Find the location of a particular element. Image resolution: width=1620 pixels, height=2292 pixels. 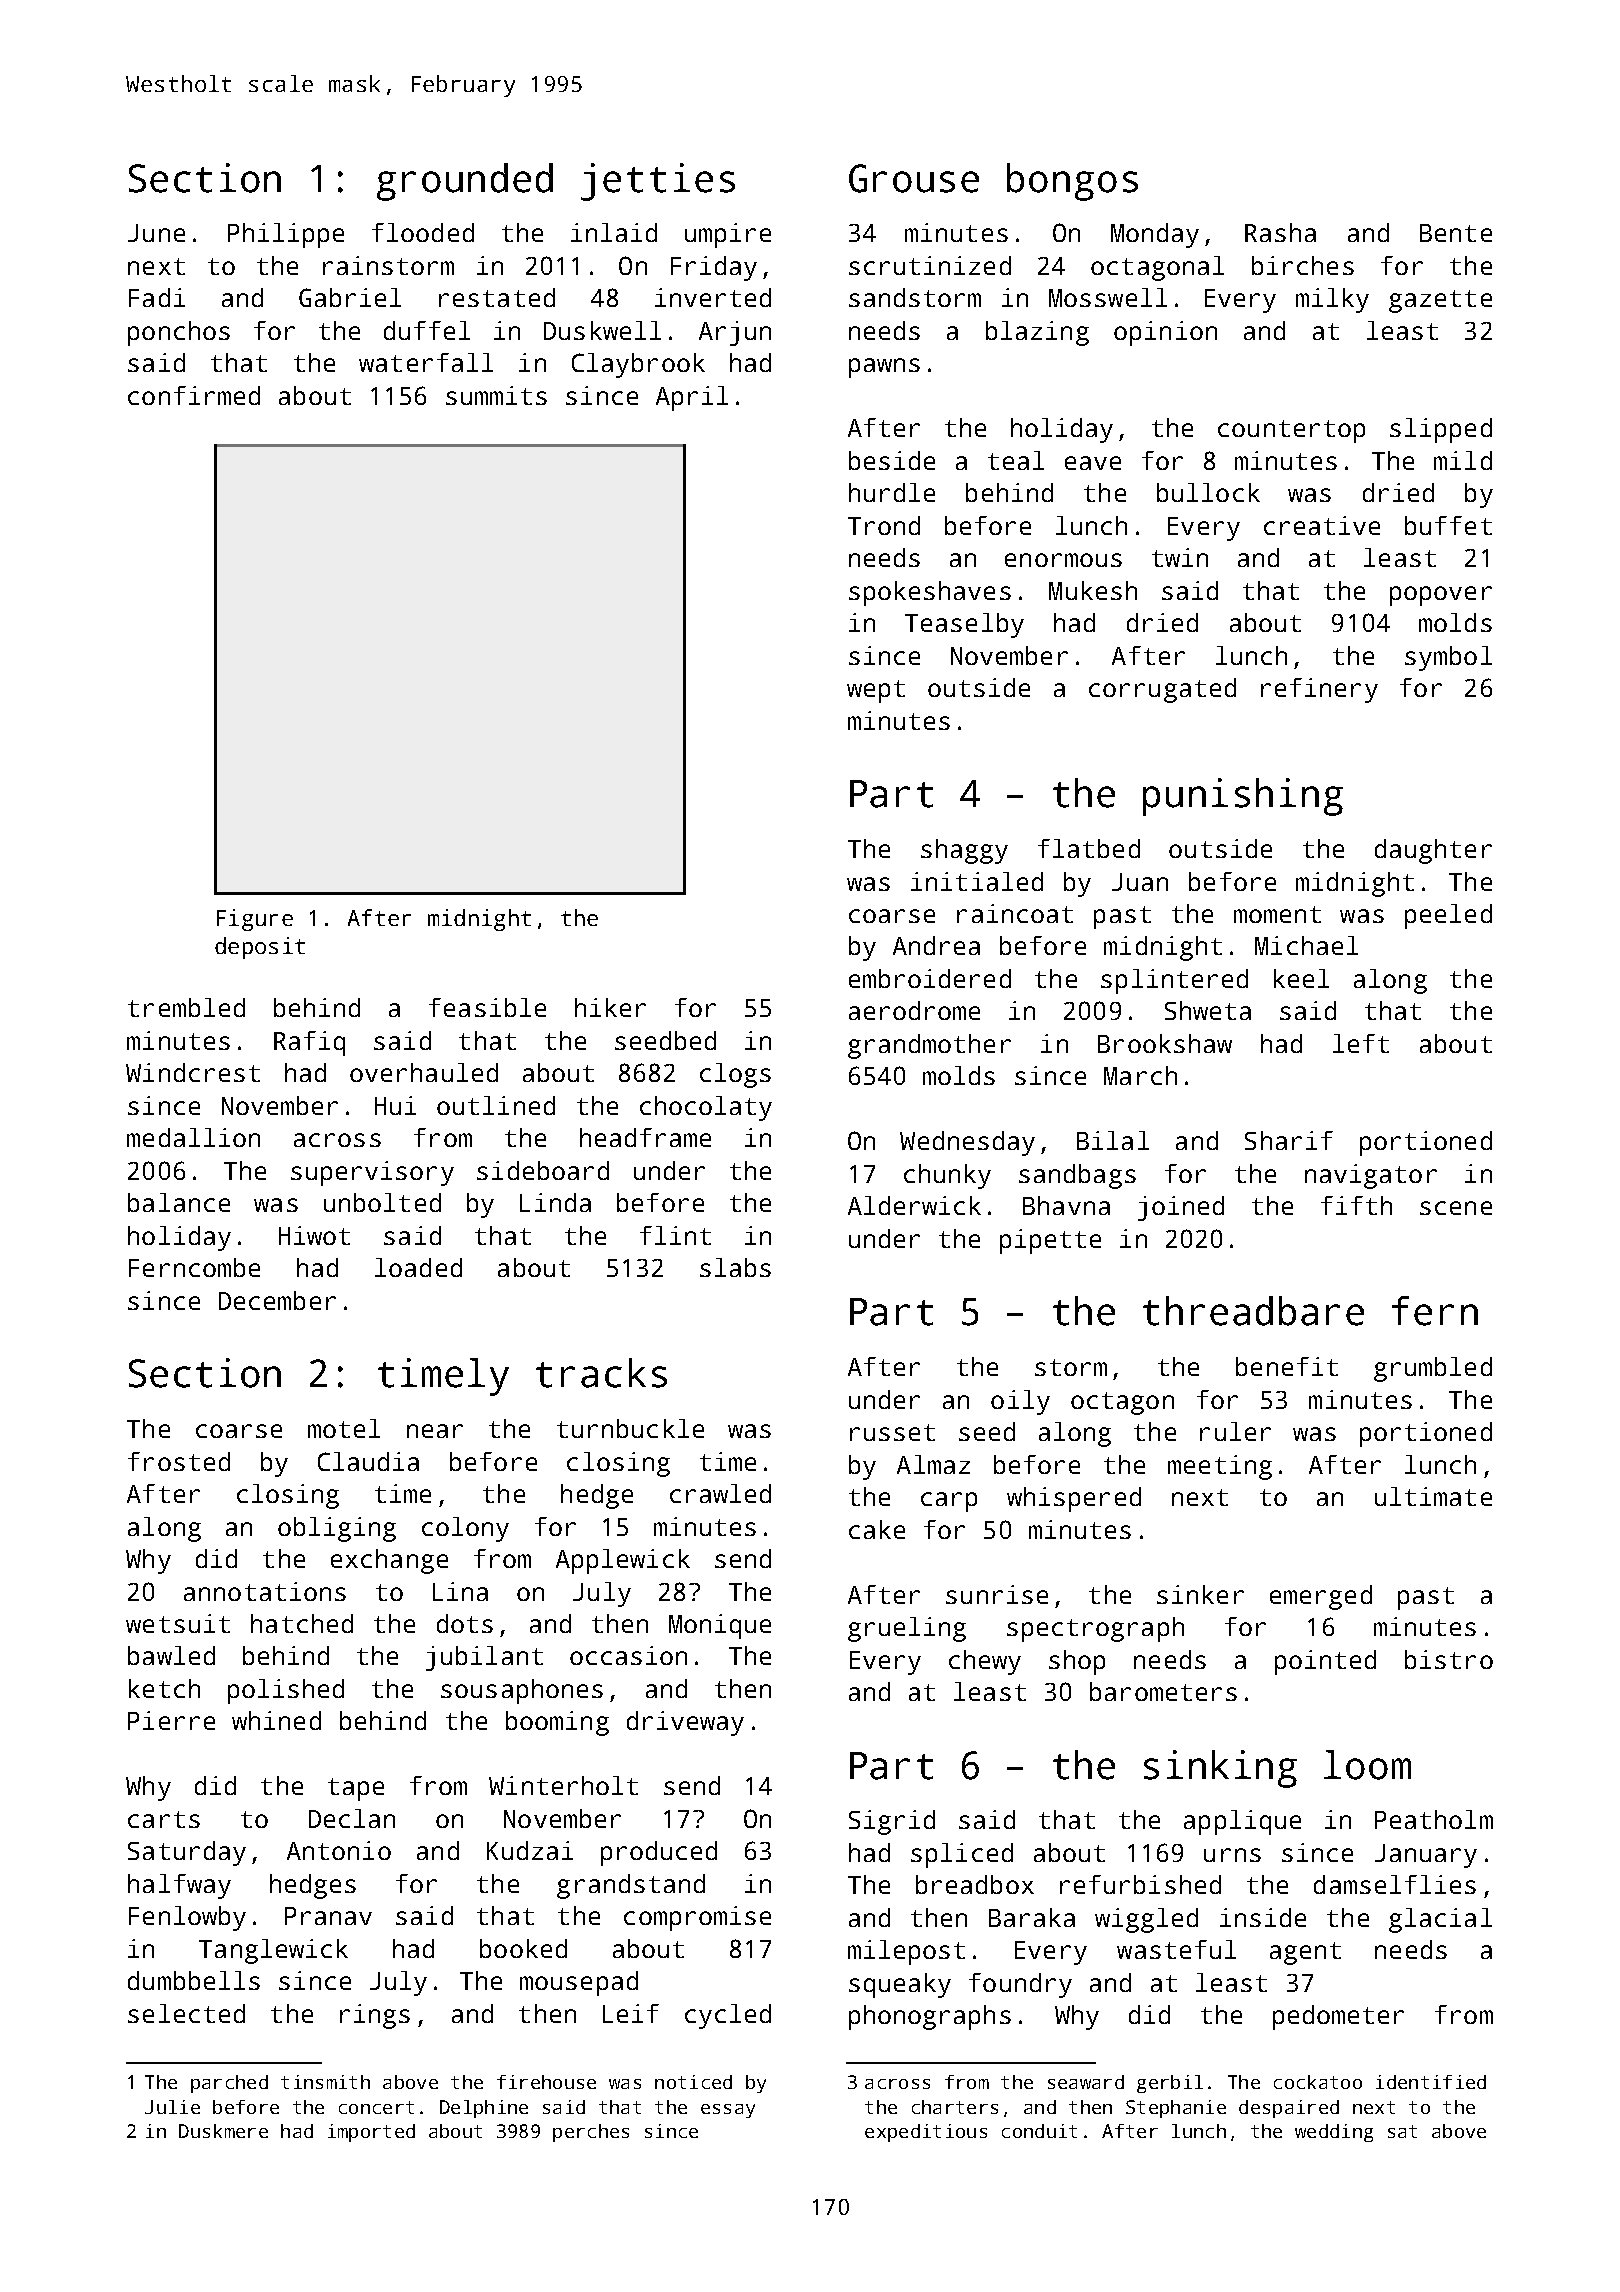

Grouse is located at coordinates (914, 178).
